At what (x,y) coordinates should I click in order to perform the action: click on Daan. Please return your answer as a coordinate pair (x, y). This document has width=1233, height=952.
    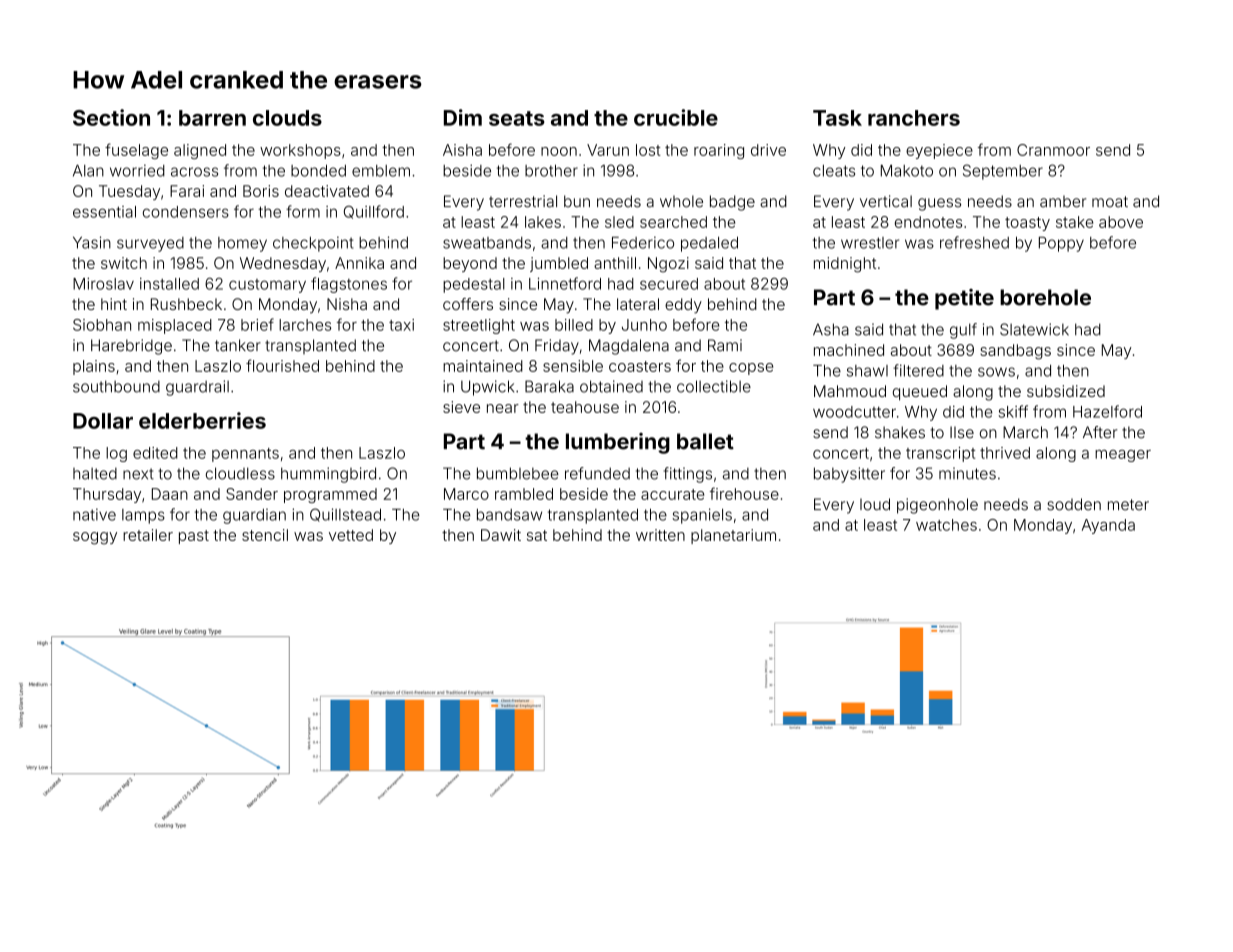
    Looking at the image, I should click on (170, 494).
